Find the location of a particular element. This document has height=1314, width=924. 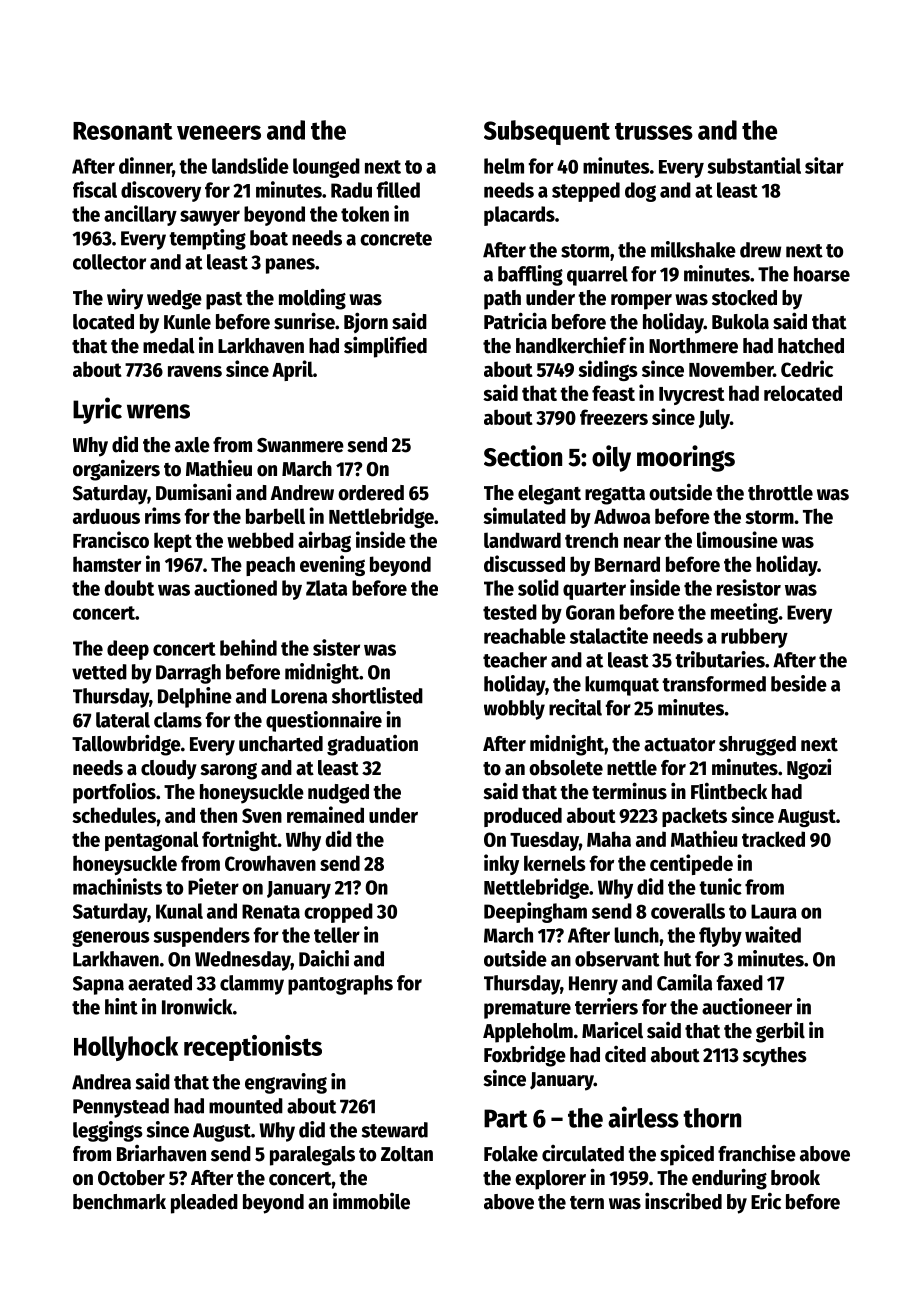

cited is located at coordinates (625, 1054).
